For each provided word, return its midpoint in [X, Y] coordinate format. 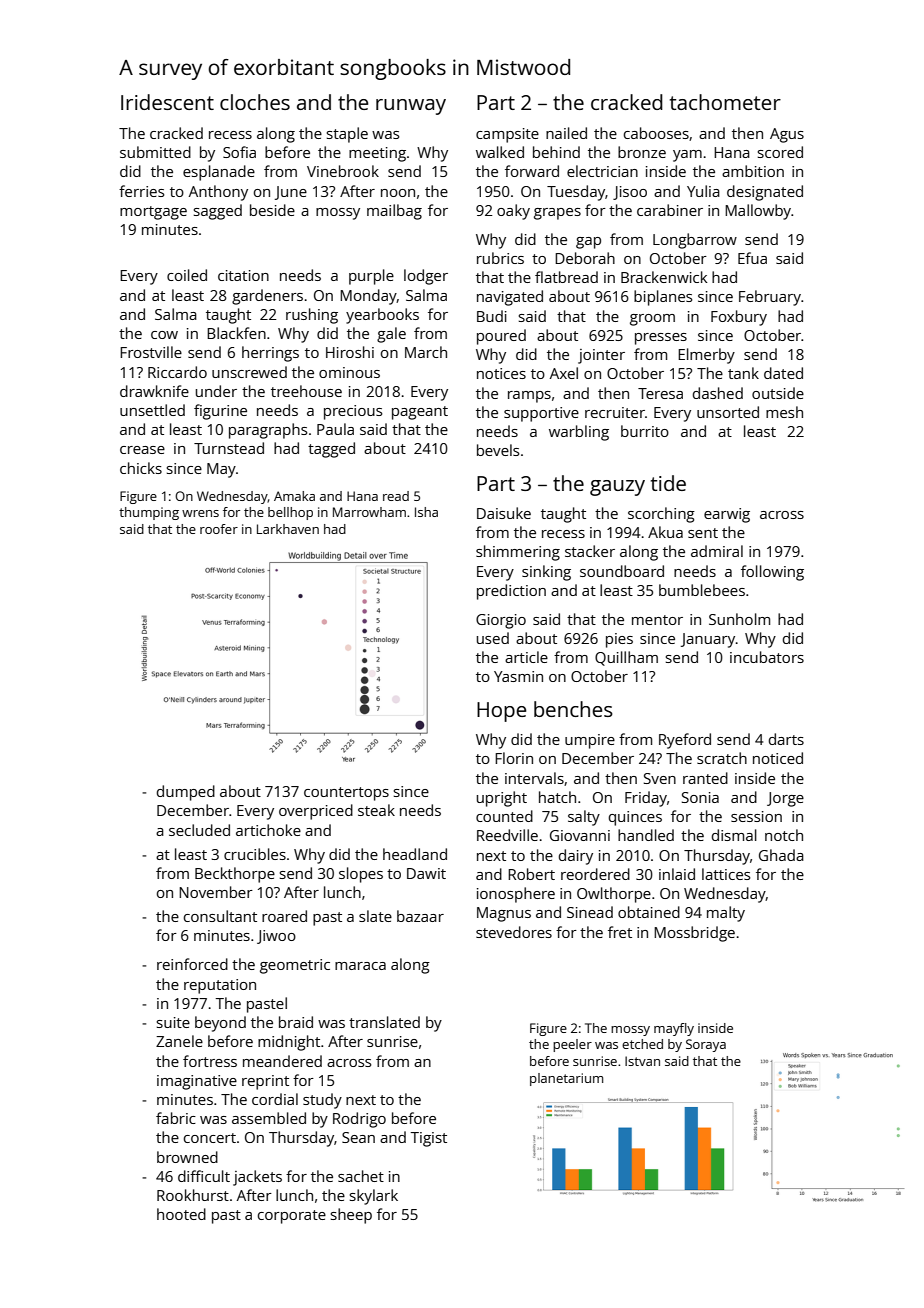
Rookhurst [193, 1195]
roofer [219, 529]
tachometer [725, 102]
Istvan [642, 1061]
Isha [426, 512]
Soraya [706, 1045]
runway [411, 107]
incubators [767, 657]
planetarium [566, 1079]
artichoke [268, 830]
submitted [155, 152]
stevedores [514, 932]
